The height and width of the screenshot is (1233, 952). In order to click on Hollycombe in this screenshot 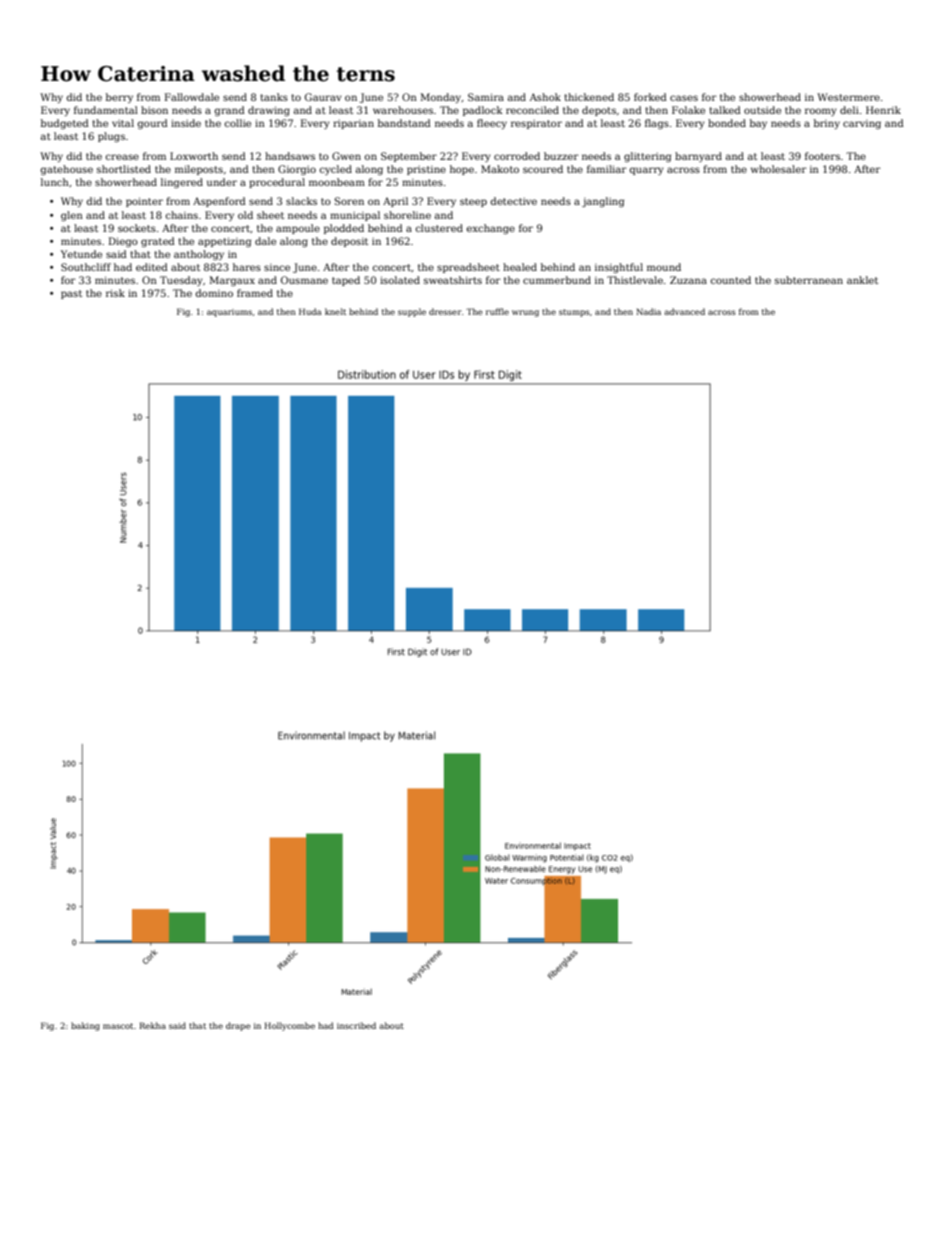, I will do `click(289, 1026)`.
